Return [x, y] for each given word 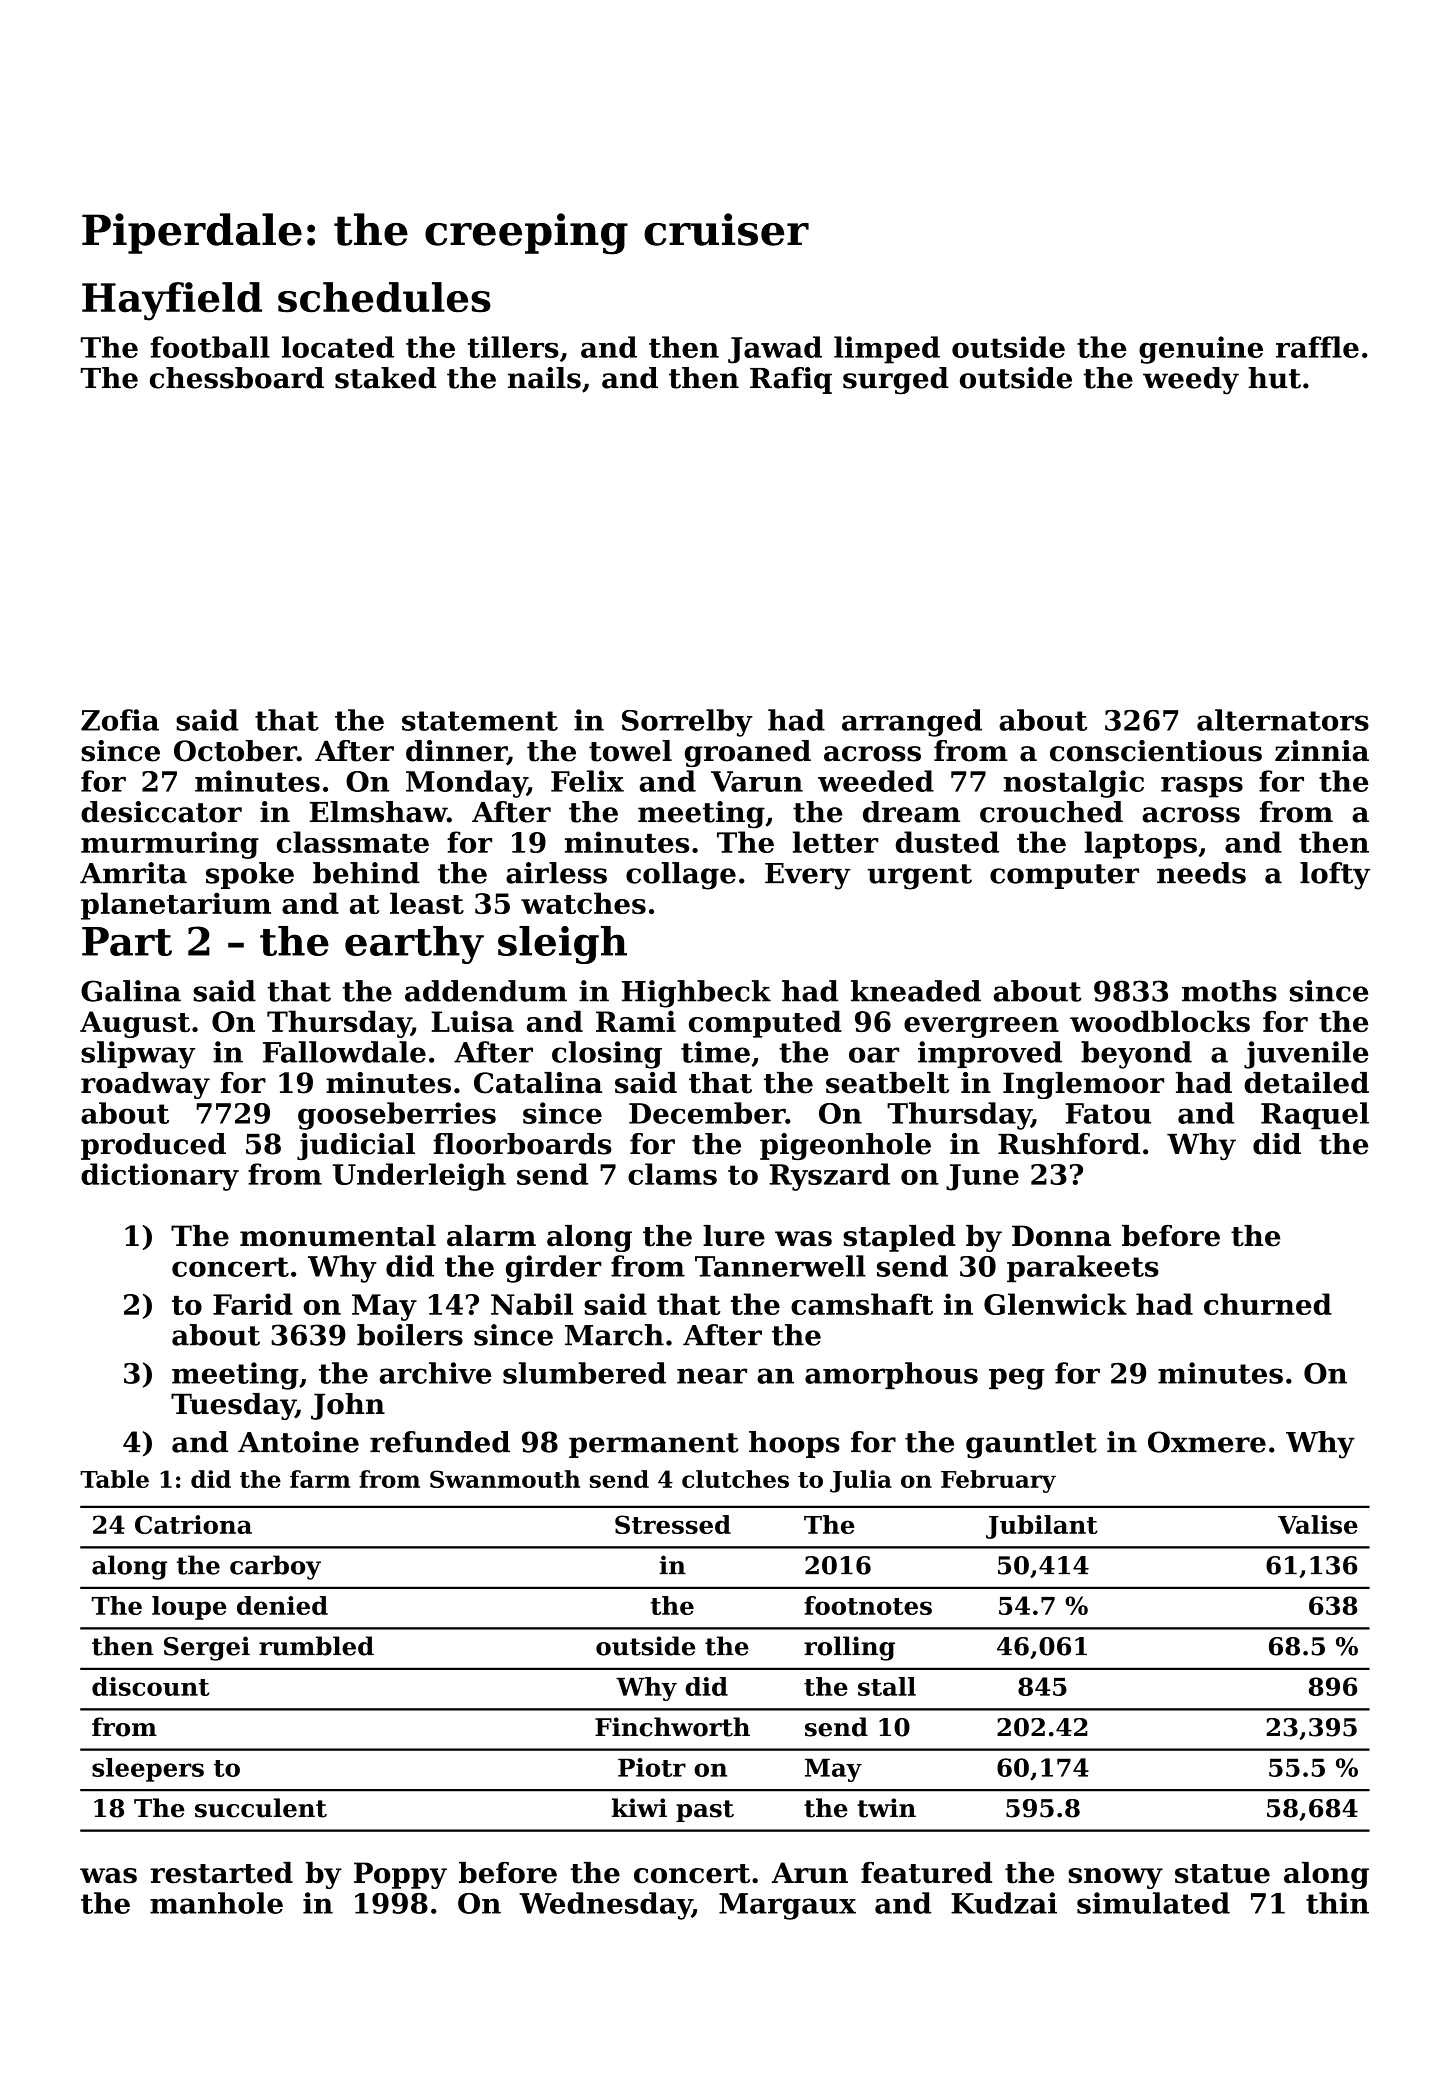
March [614, 1335]
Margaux [787, 1906]
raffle [1317, 347]
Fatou [1108, 1113]
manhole [216, 1903]
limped [887, 350]
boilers [410, 1335]
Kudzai [1004, 1903]
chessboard [237, 378]
